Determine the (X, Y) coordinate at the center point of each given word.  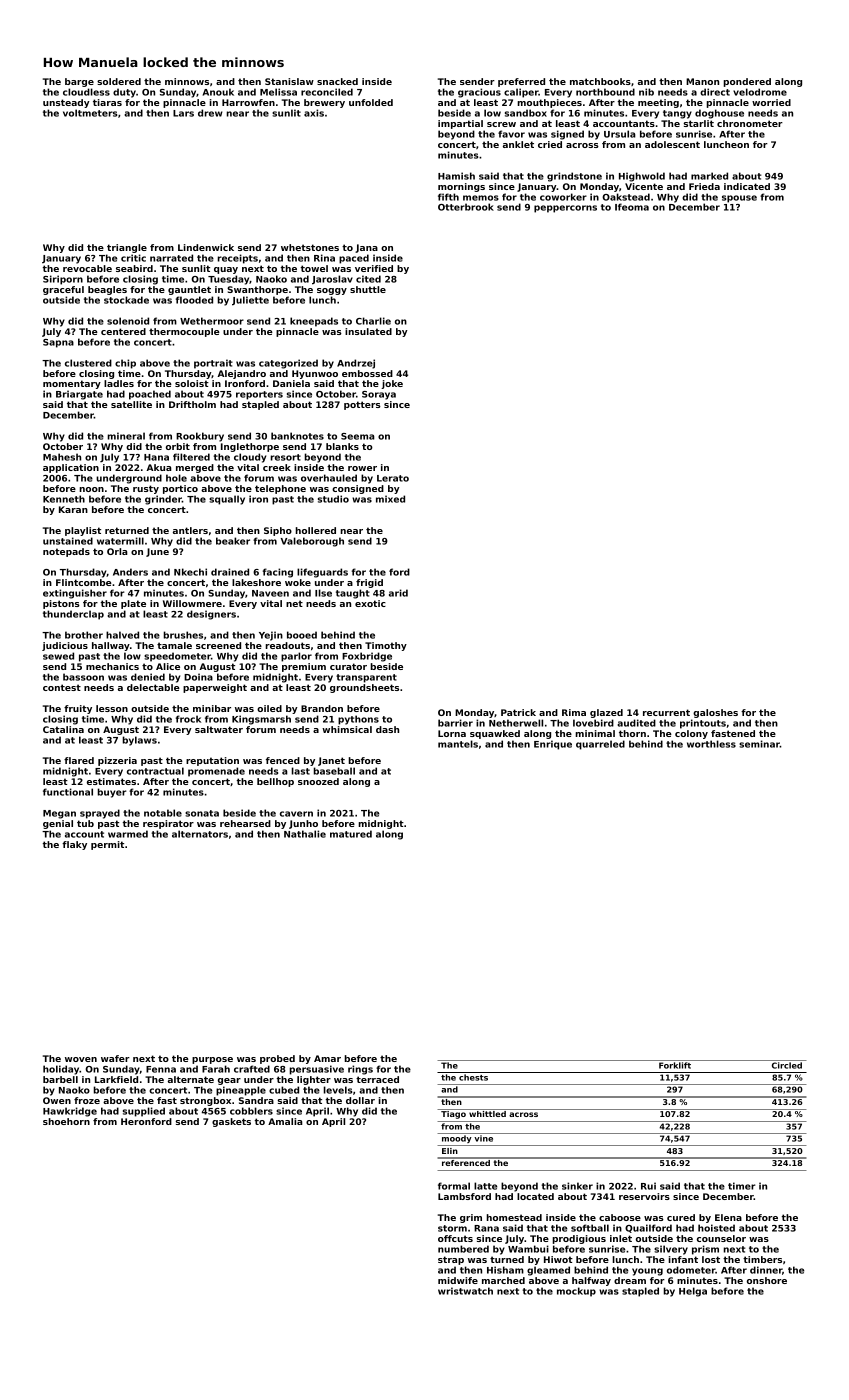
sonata (202, 813)
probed (277, 1059)
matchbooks (600, 81)
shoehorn (66, 1121)
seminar (759, 744)
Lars (183, 113)
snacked (337, 81)
